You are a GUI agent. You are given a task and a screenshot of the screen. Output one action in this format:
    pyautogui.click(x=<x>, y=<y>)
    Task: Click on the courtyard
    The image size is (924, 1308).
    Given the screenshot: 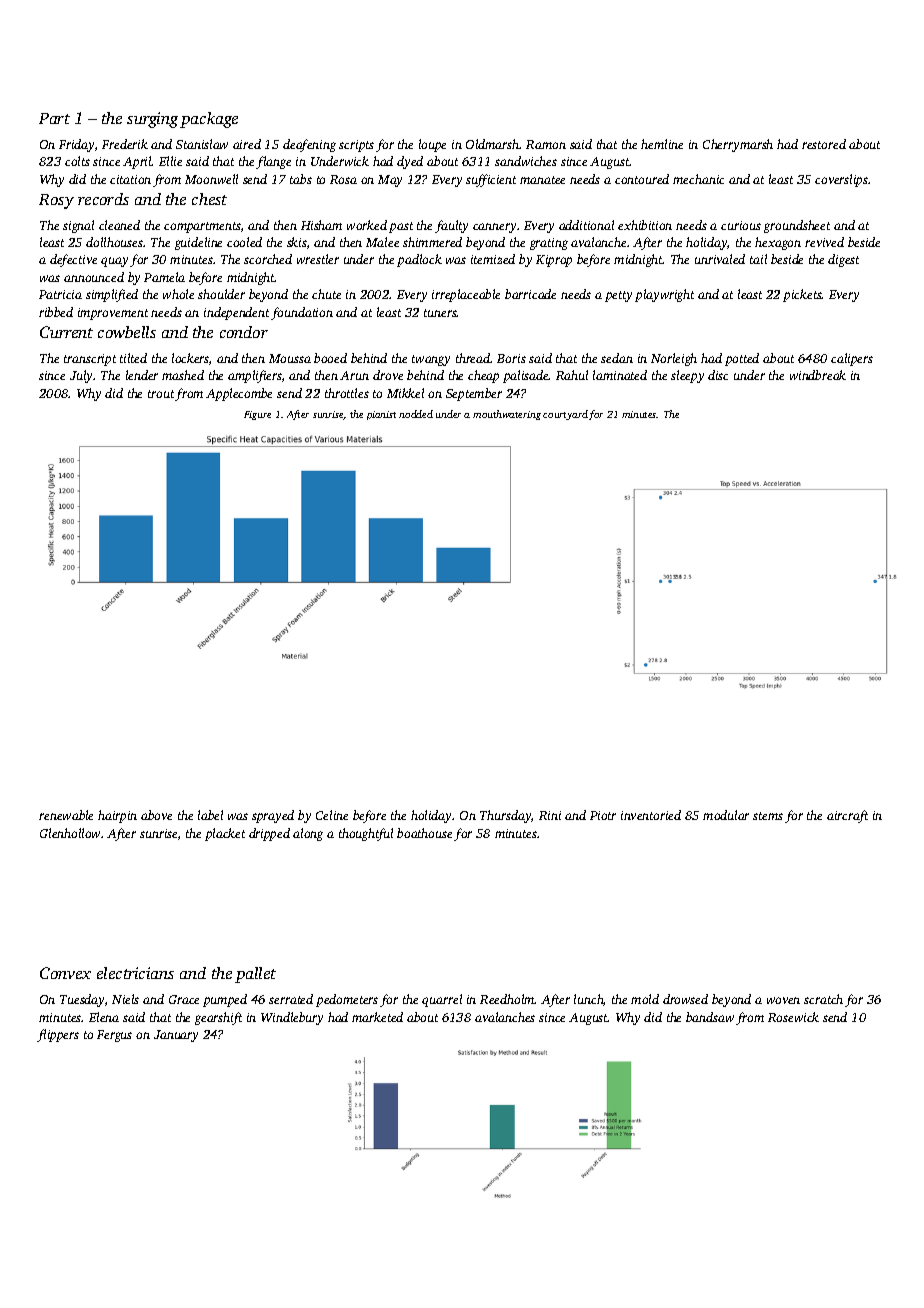 What is the action you would take?
    pyautogui.click(x=565, y=415)
